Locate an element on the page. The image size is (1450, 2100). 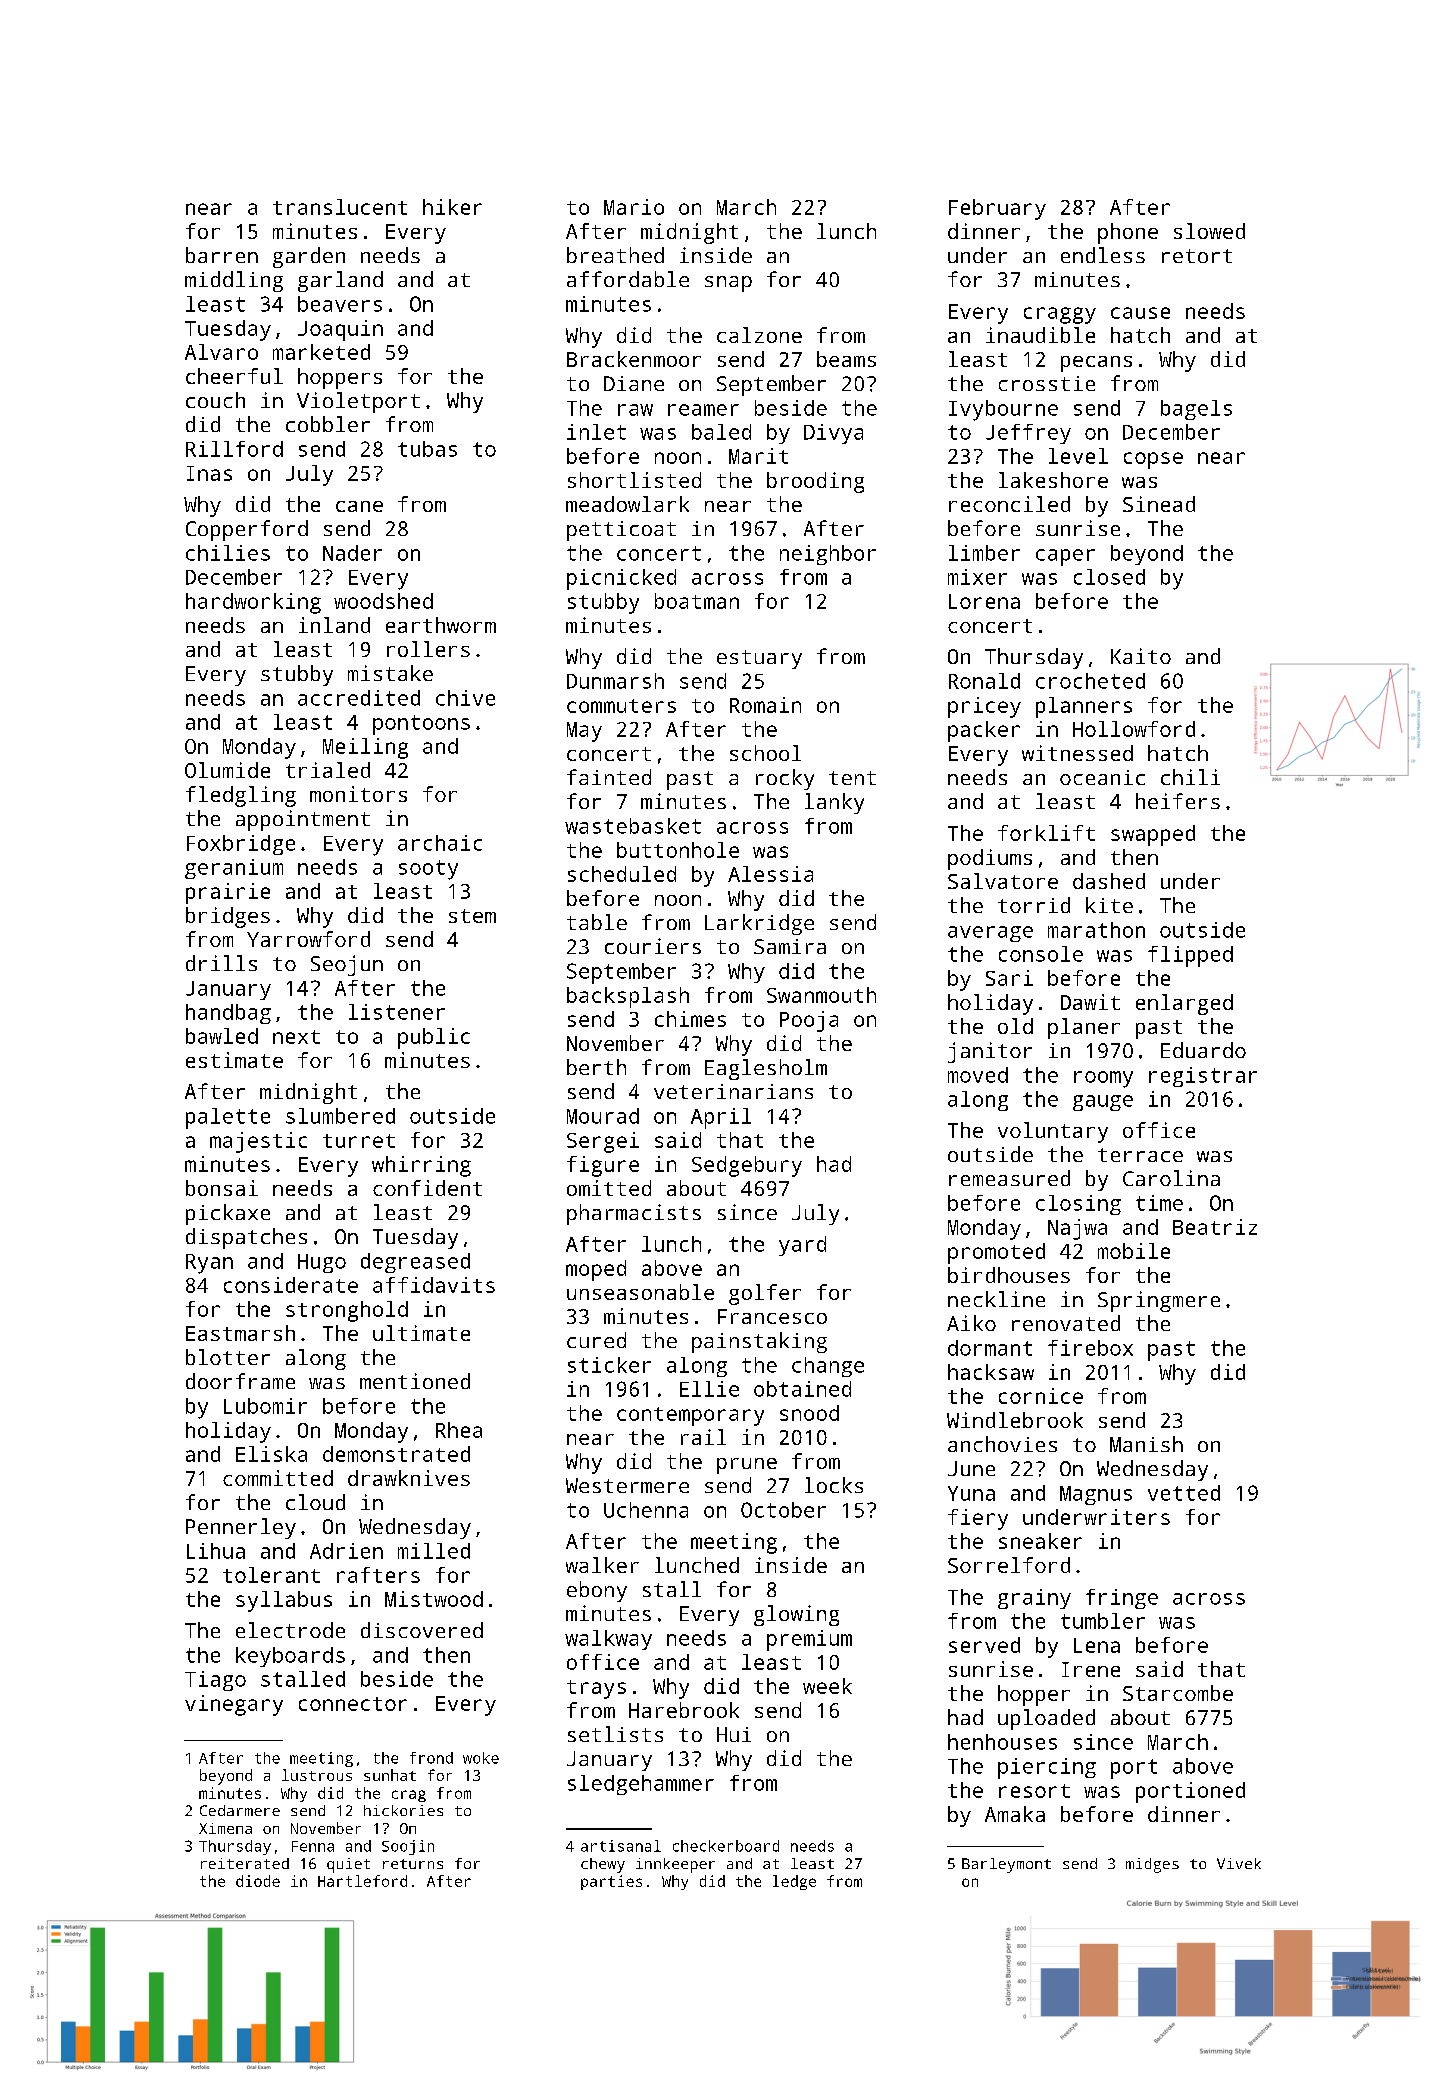
heifers is located at coordinates (1178, 801).
